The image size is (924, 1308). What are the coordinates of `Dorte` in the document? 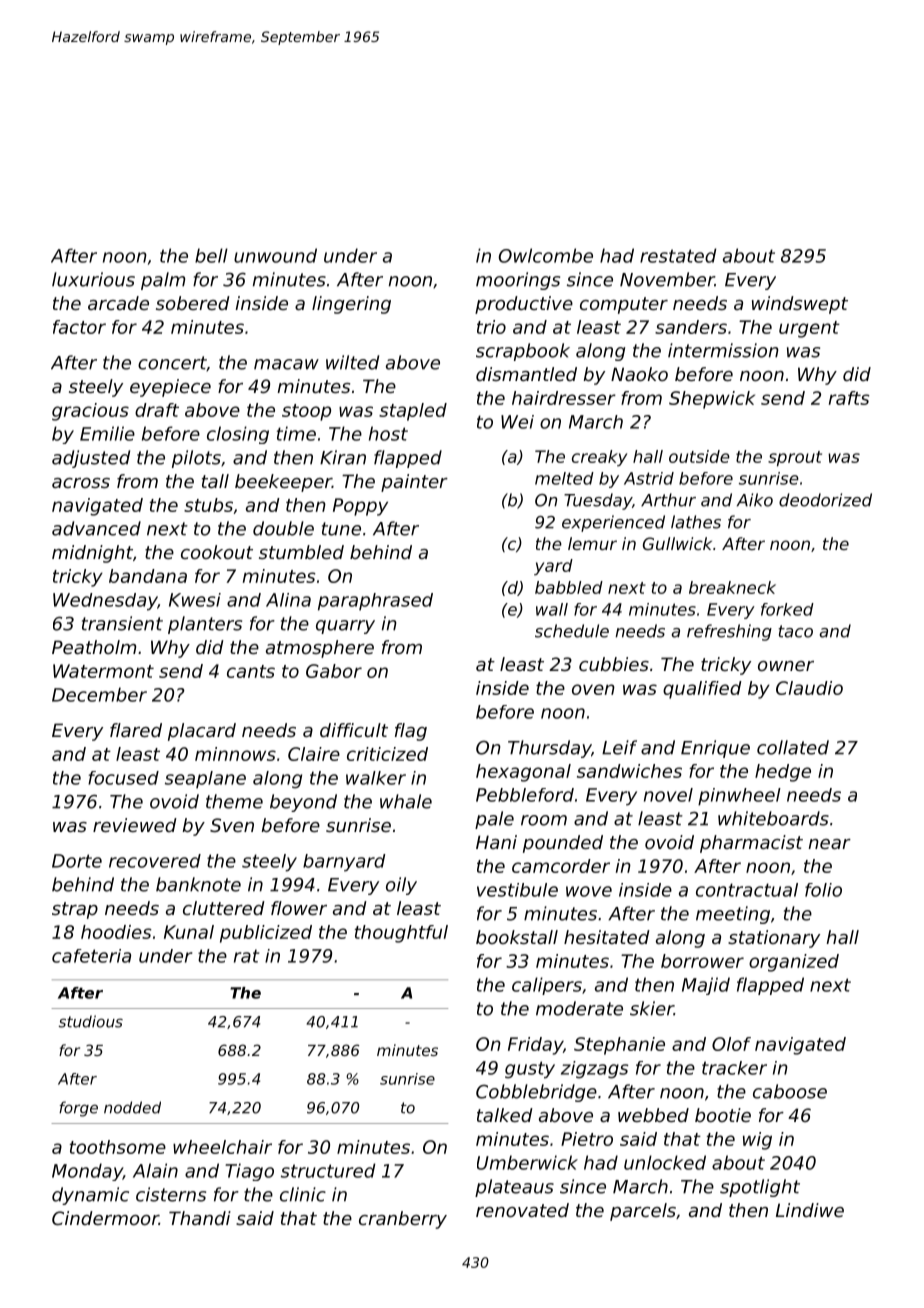 It's located at (77, 861).
